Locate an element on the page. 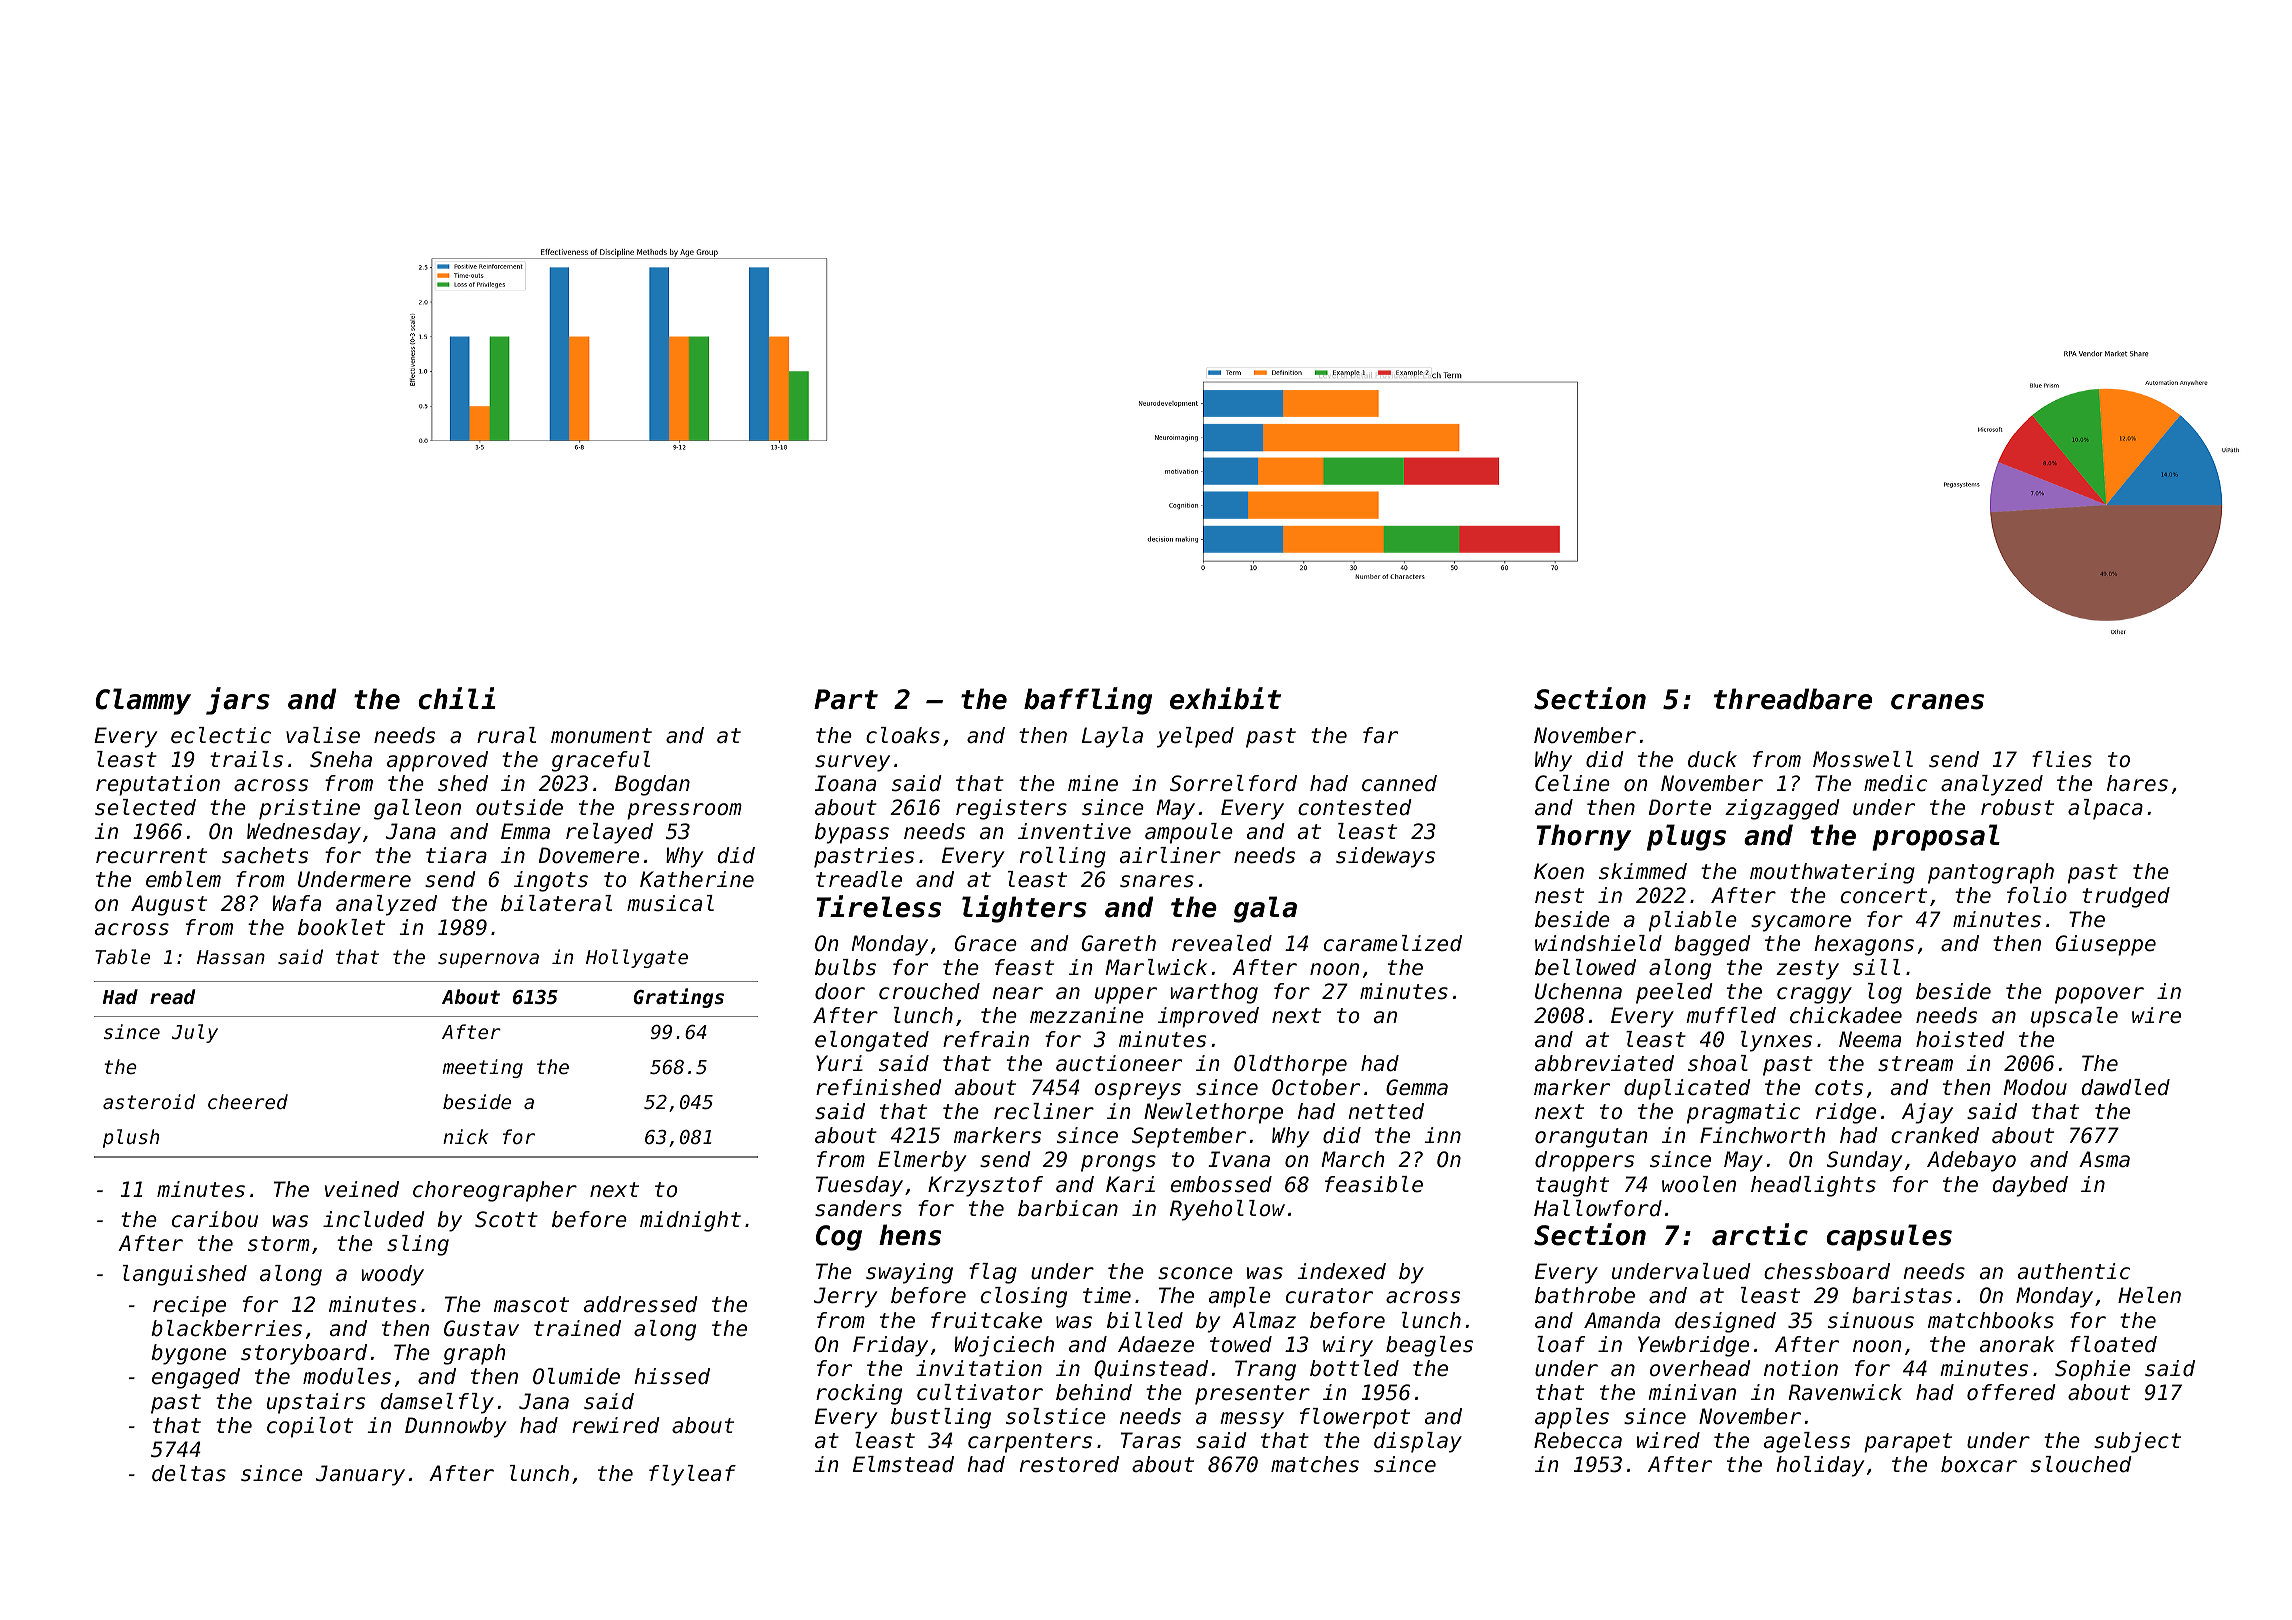  bagged is located at coordinates (1712, 945).
